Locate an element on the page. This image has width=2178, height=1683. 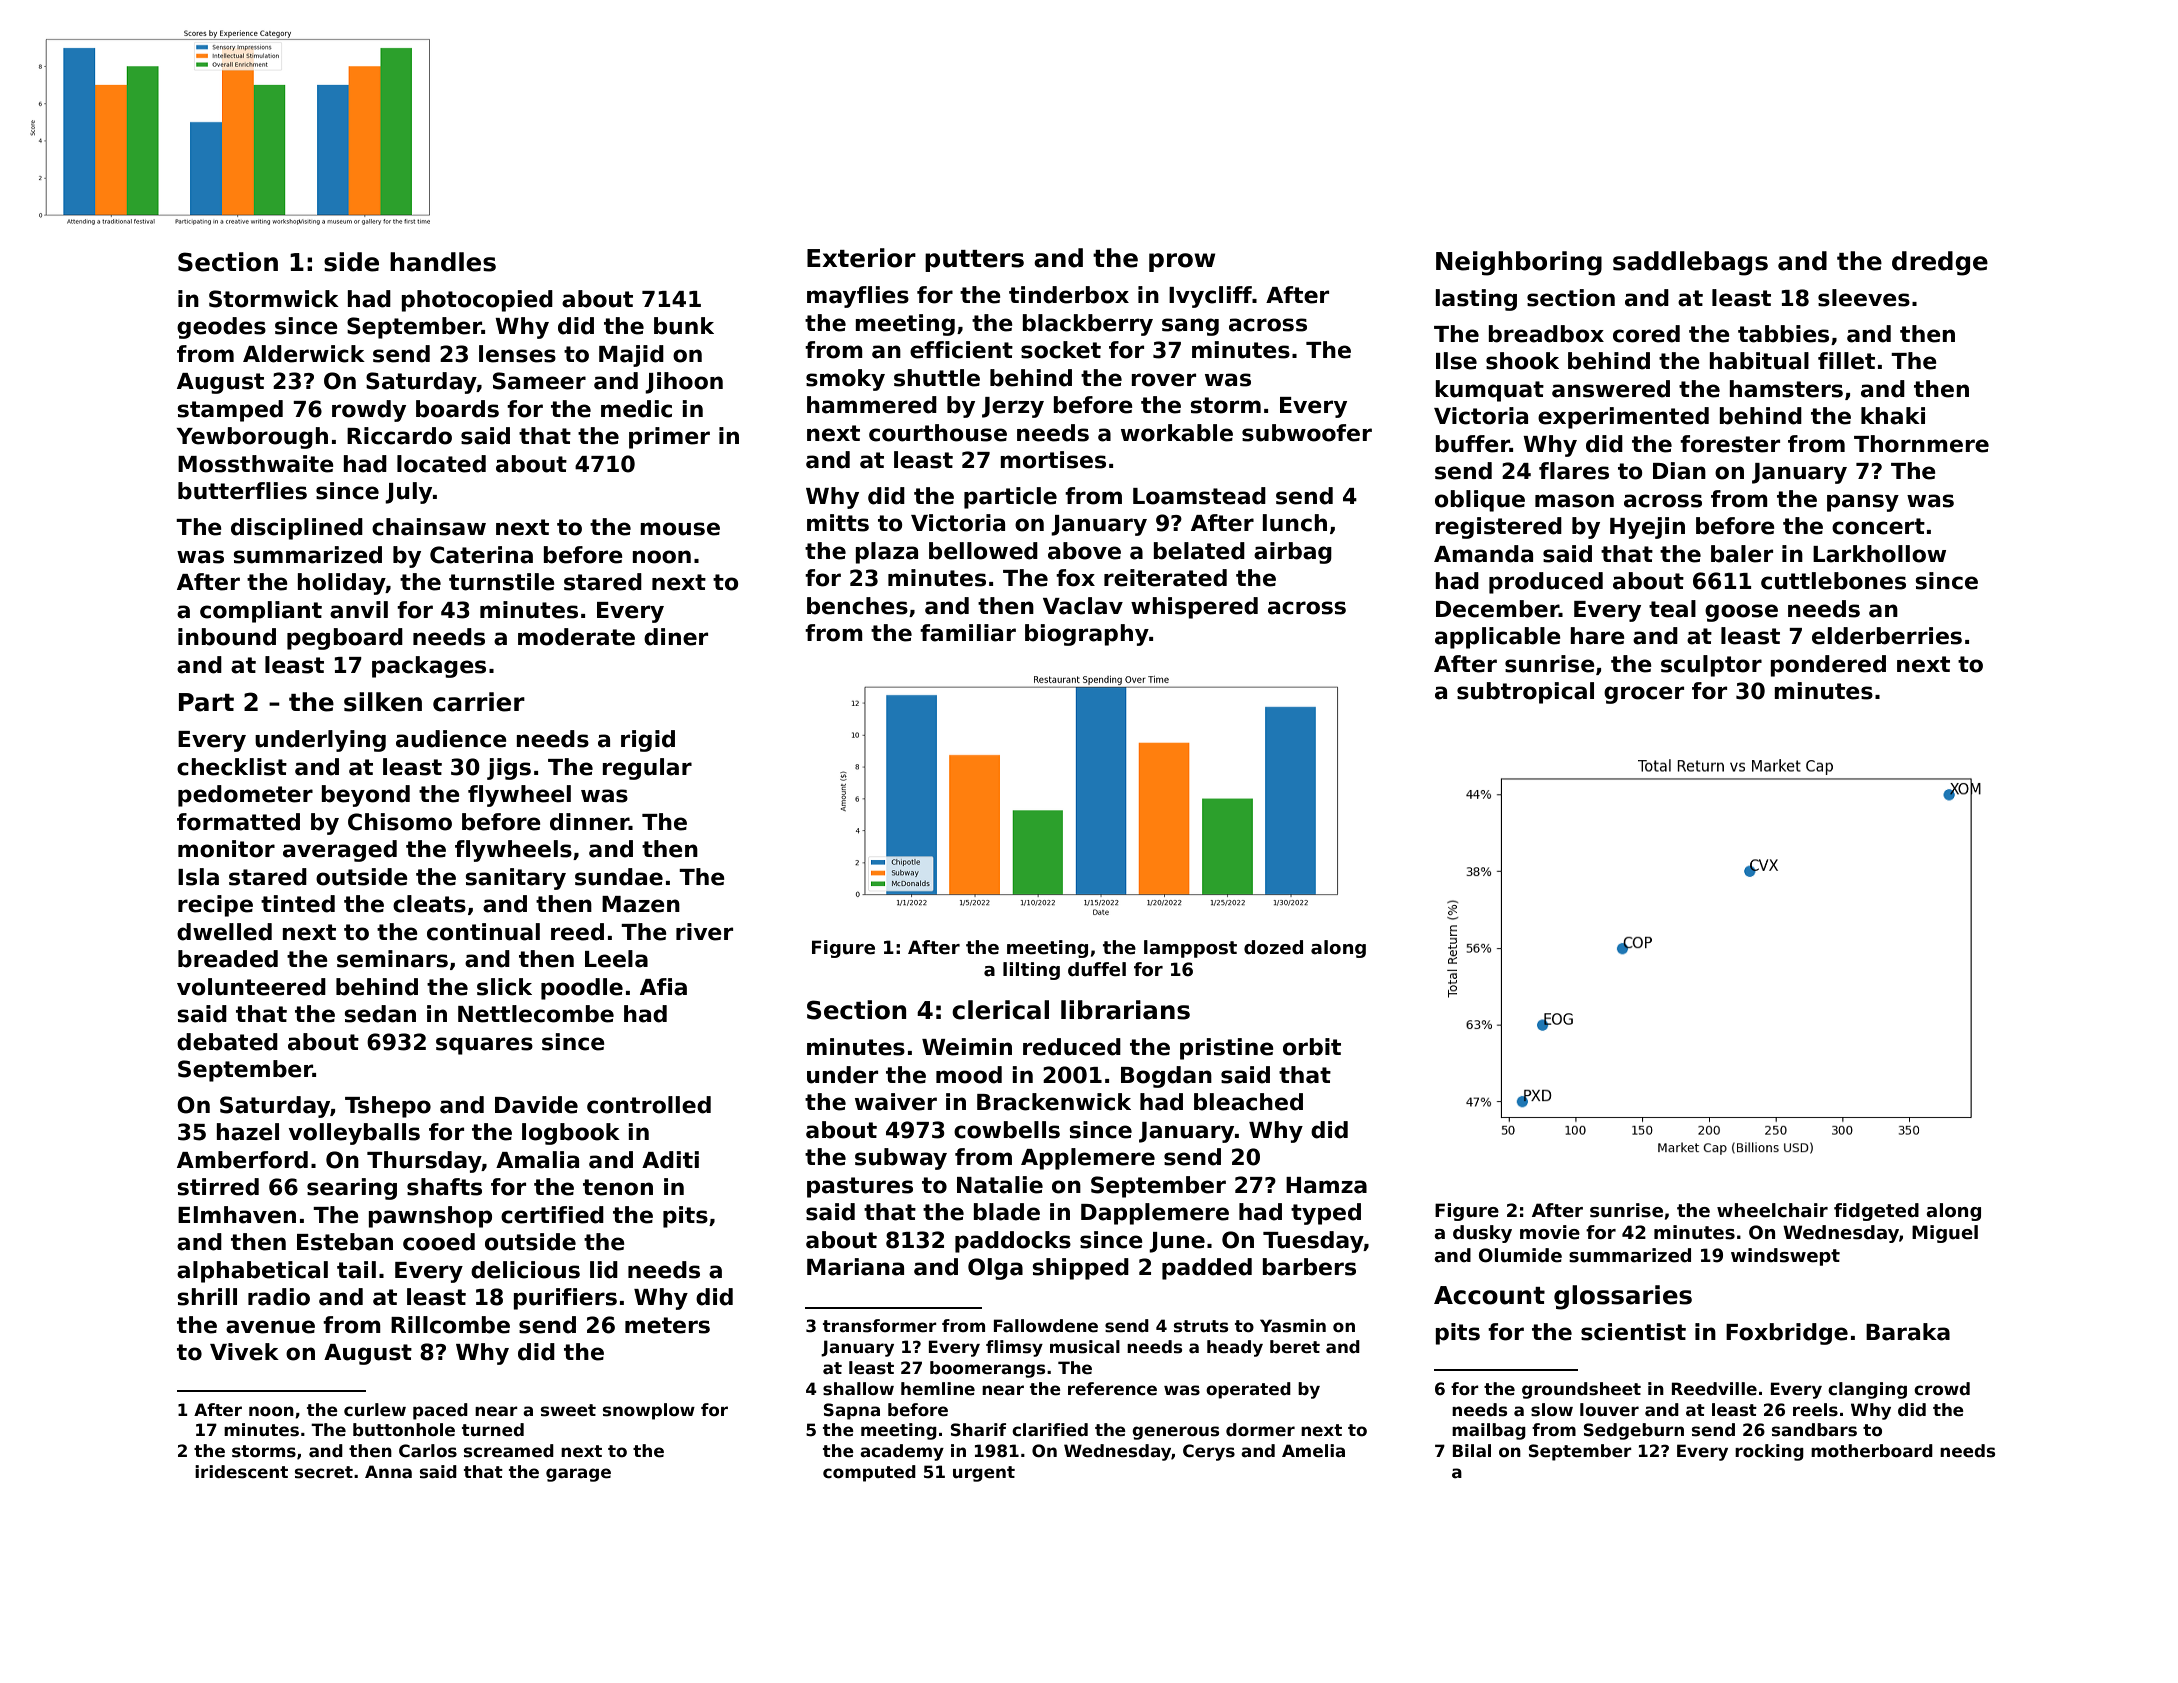
grocer is located at coordinates (1644, 695).
